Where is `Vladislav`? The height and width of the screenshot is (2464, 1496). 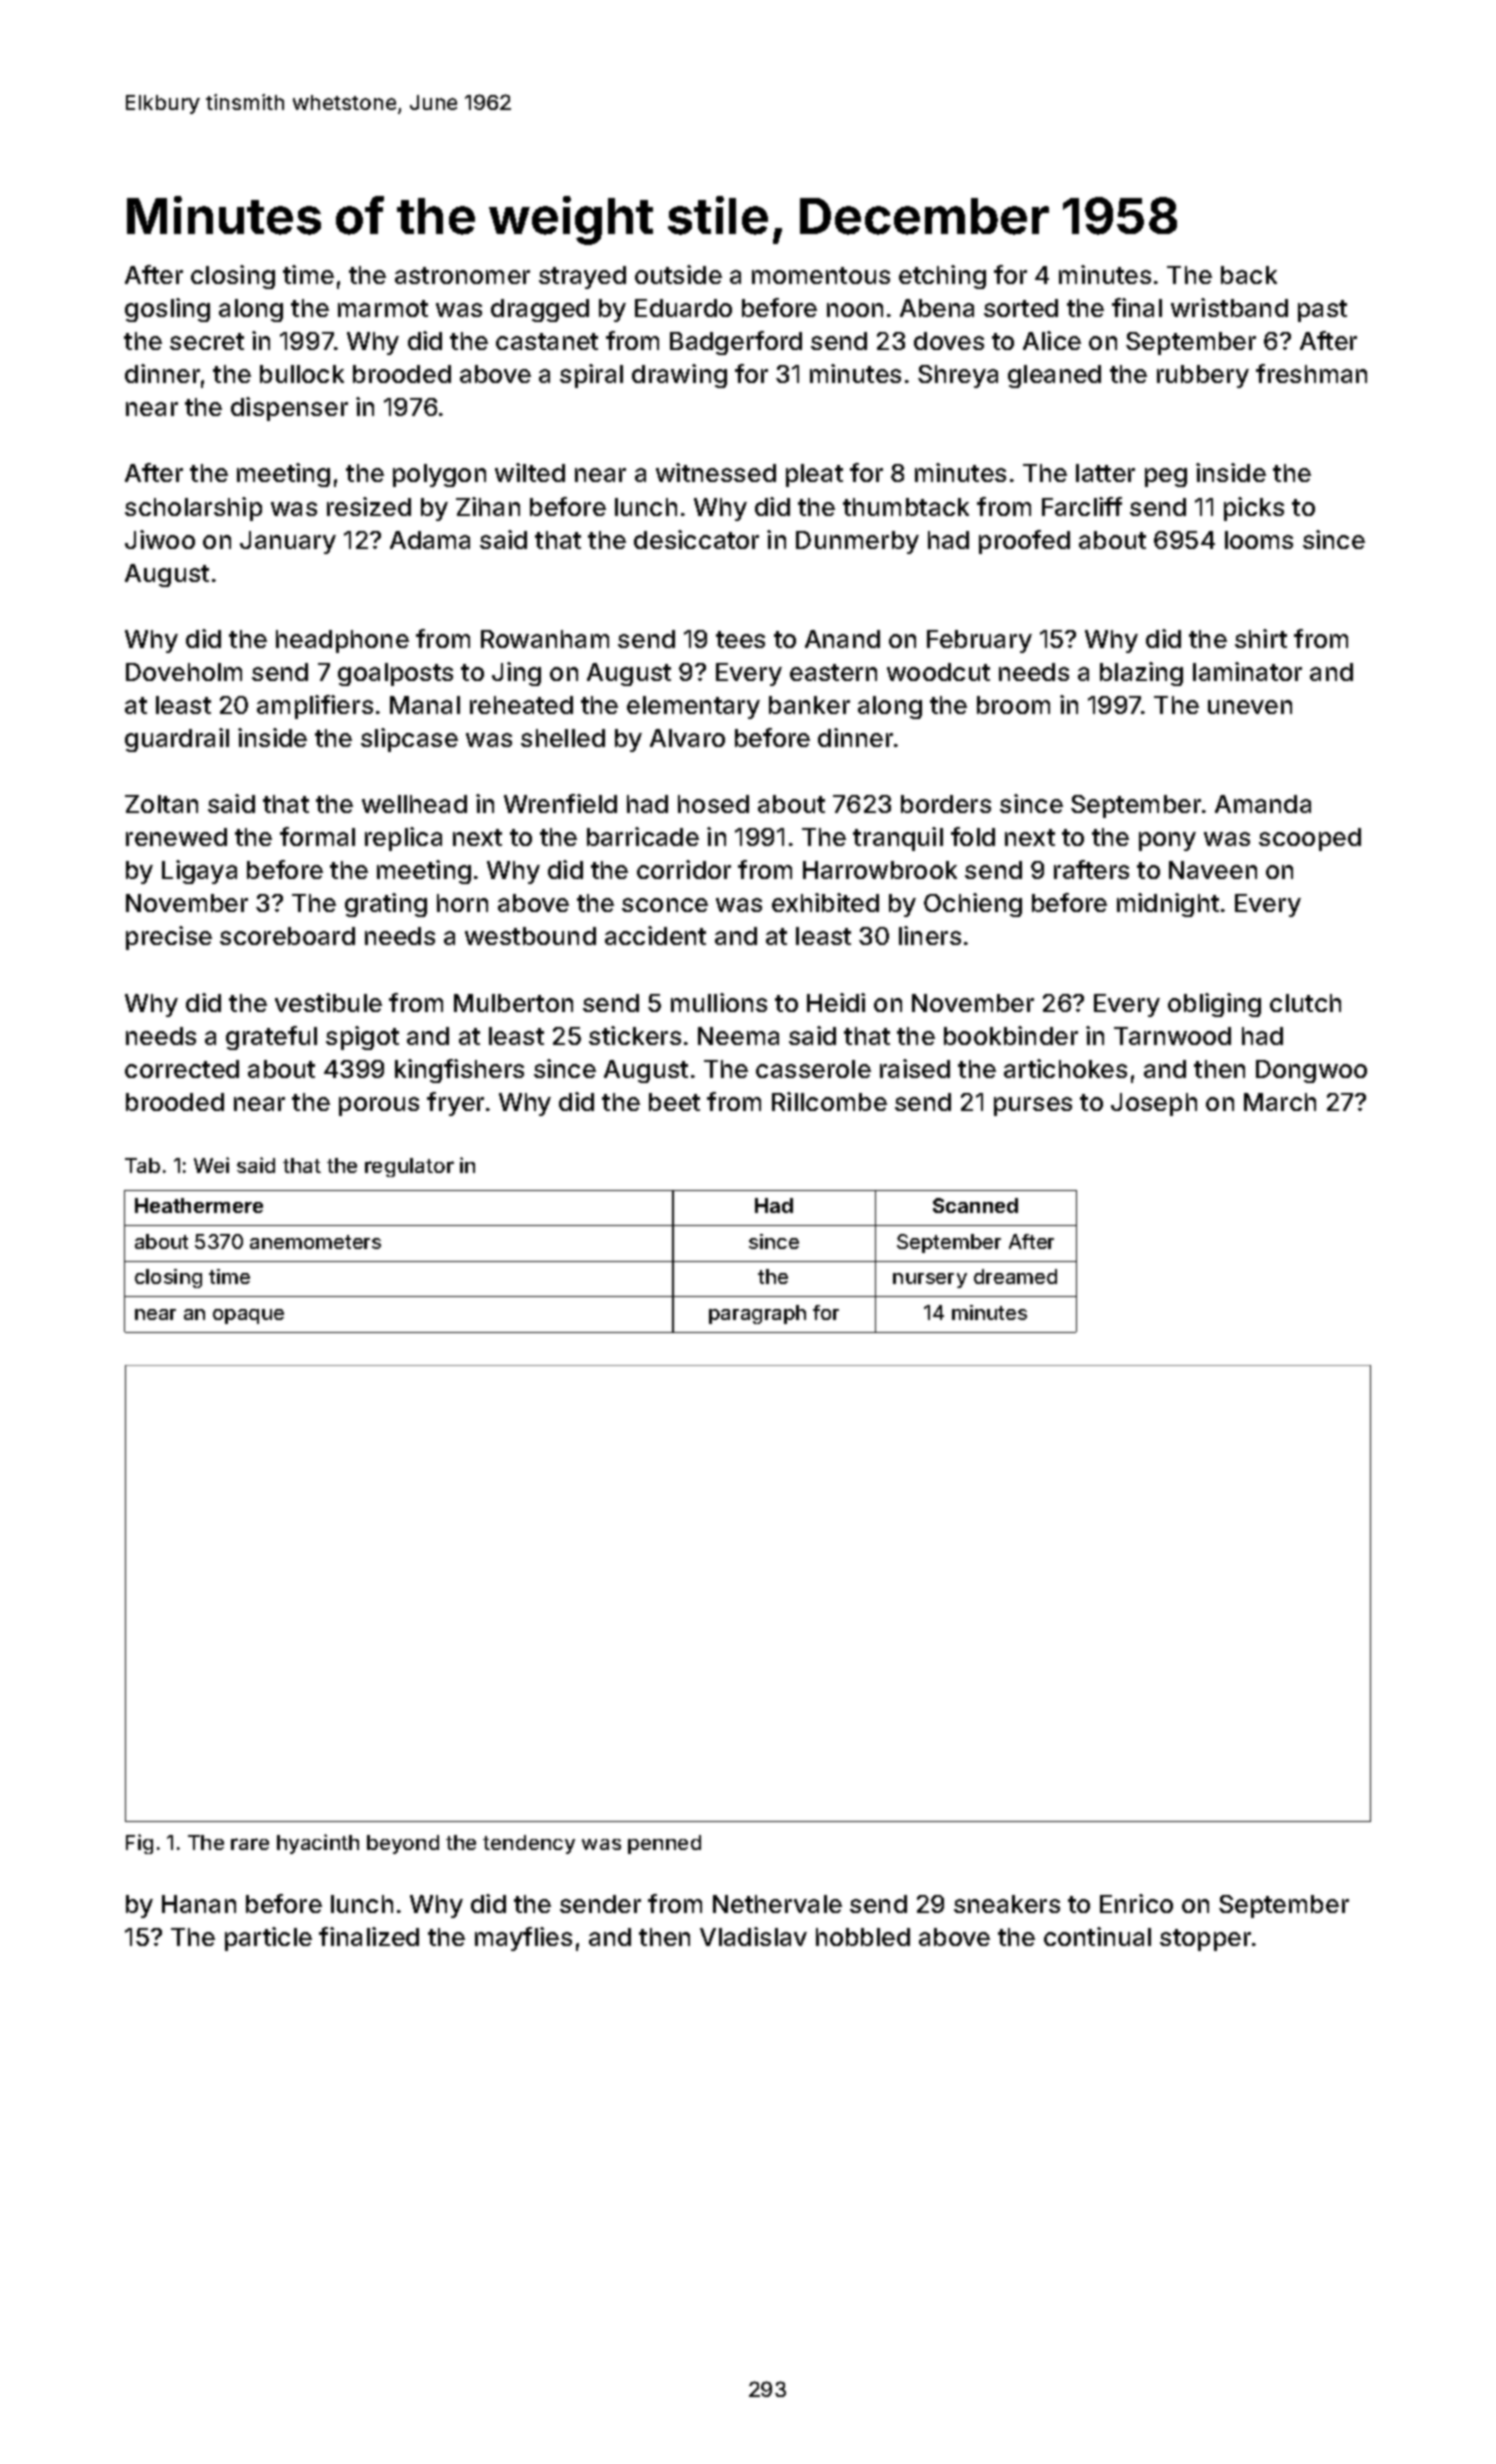 Vladislav is located at coordinates (753, 1936).
